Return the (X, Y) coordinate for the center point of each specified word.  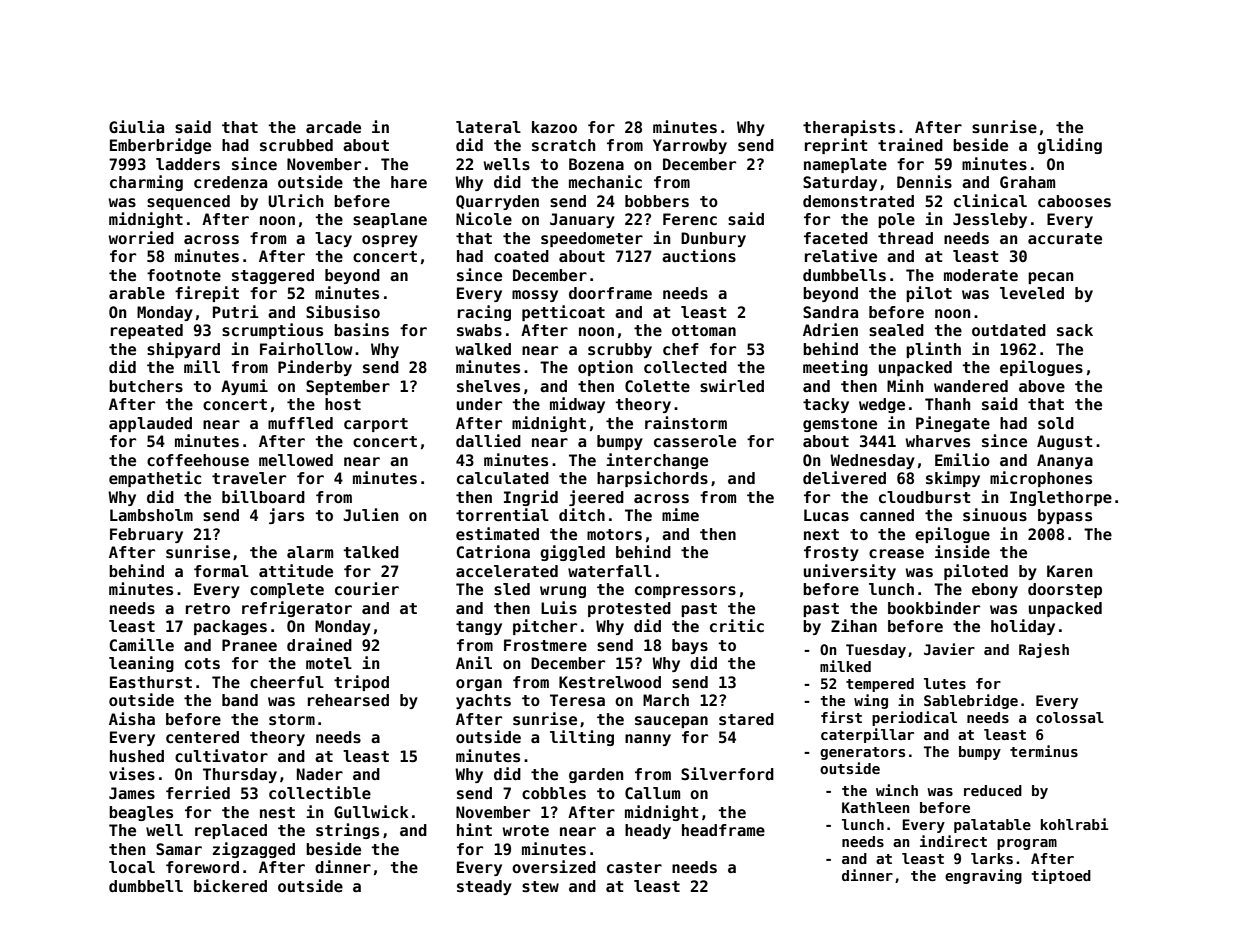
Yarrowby (690, 146)
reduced (993, 790)
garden (596, 775)
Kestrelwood (610, 682)
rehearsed (348, 700)
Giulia (136, 126)
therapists (849, 128)
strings (347, 831)
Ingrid (531, 498)
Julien (370, 515)
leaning (141, 664)
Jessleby (990, 220)
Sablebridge (971, 701)
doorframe (610, 293)
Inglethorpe (1061, 498)
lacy (333, 239)
